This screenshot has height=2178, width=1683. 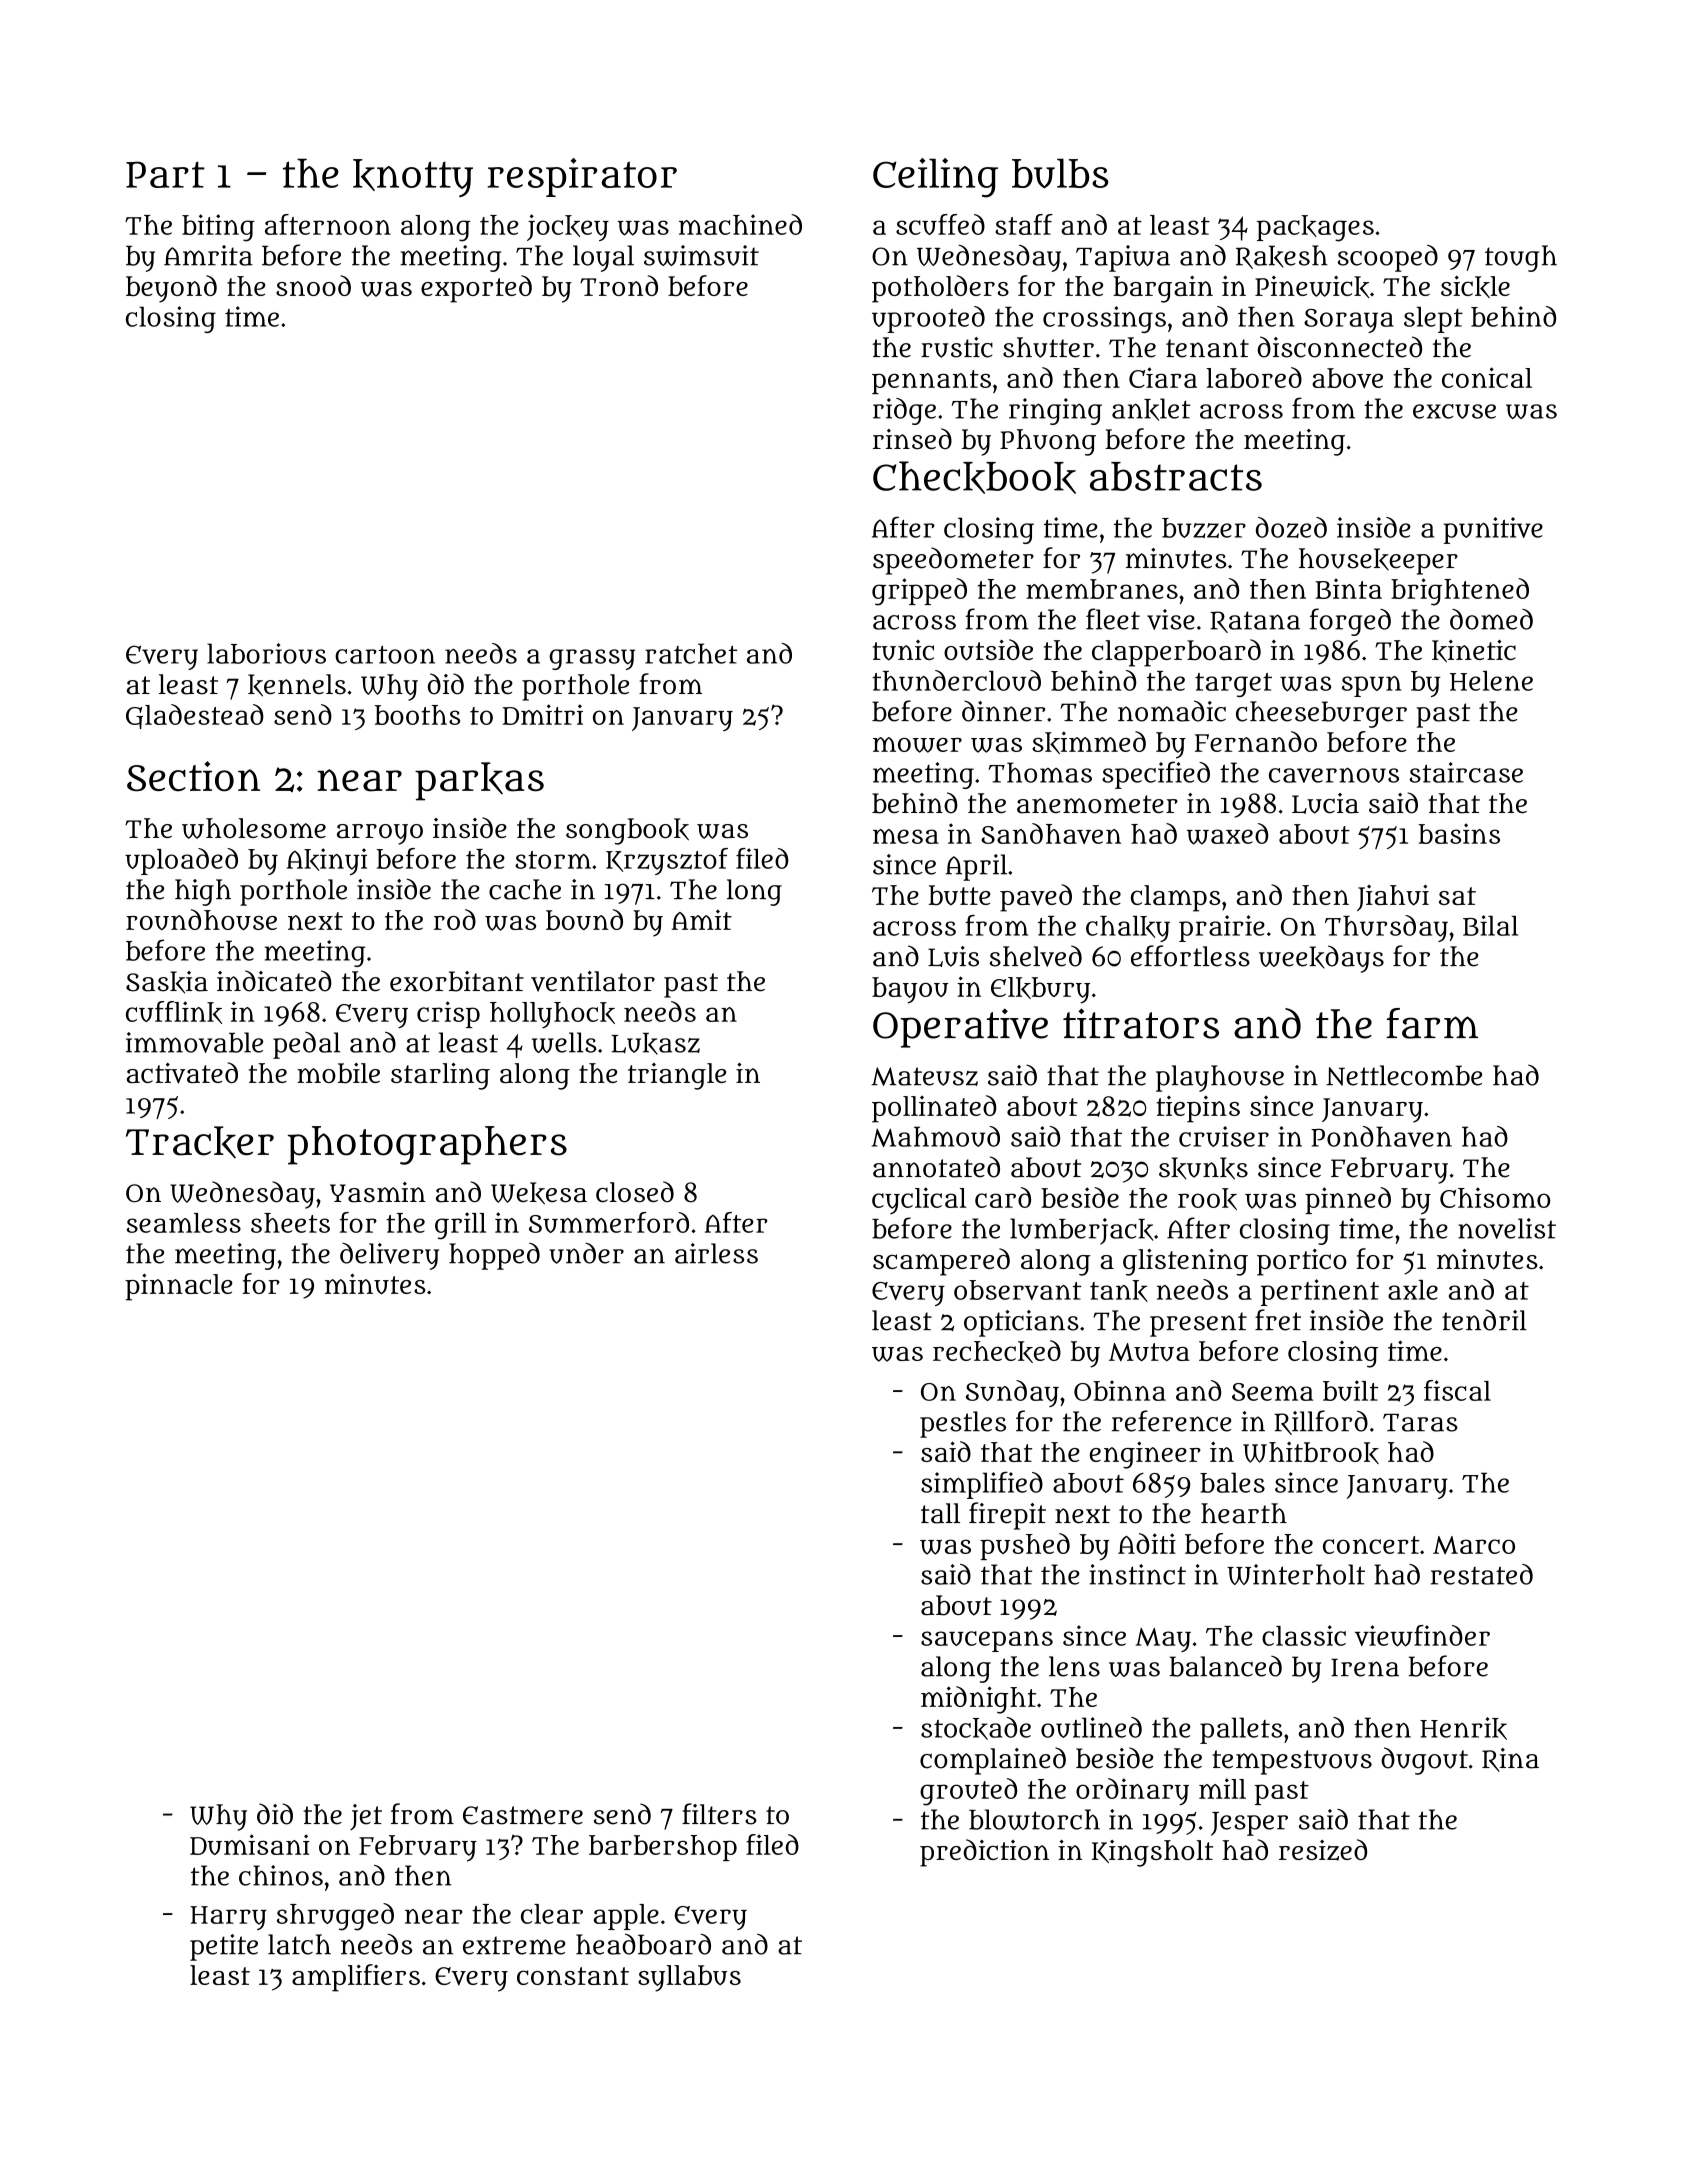 What do you see at coordinates (224, 1947) in the screenshot?
I see `petite` at bounding box center [224, 1947].
